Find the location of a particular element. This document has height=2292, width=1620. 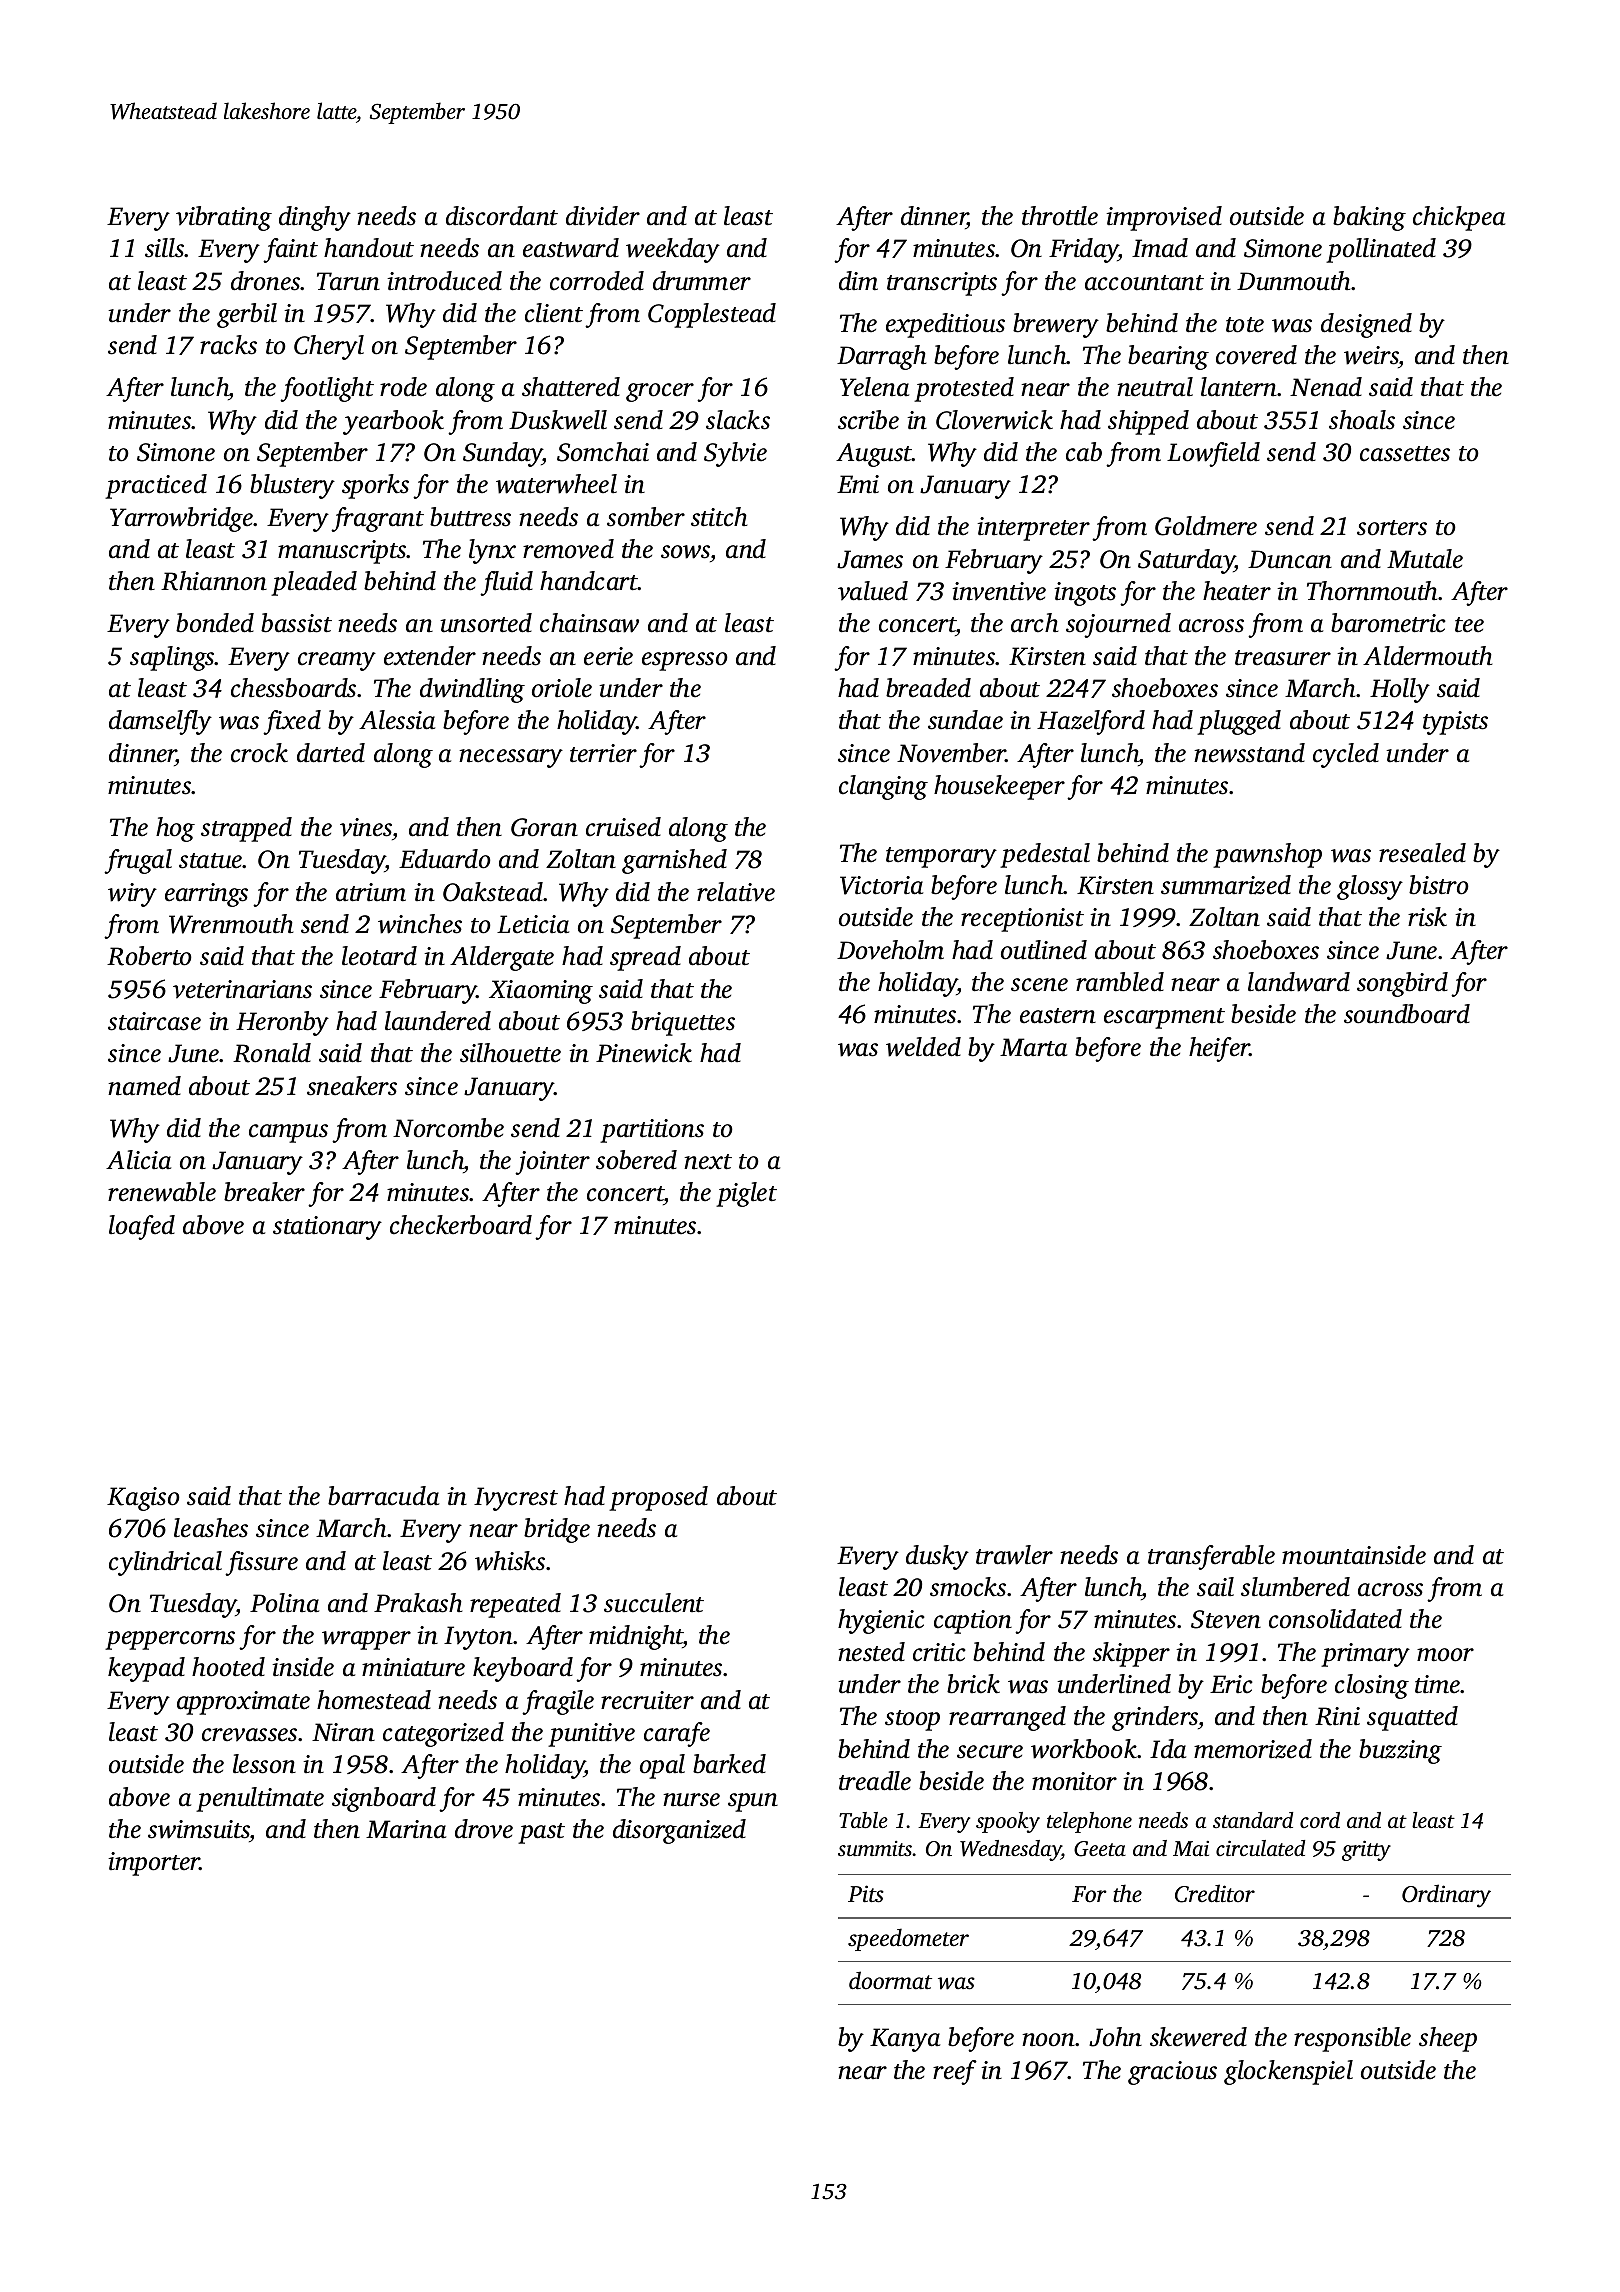

reef is located at coordinates (955, 2072).
